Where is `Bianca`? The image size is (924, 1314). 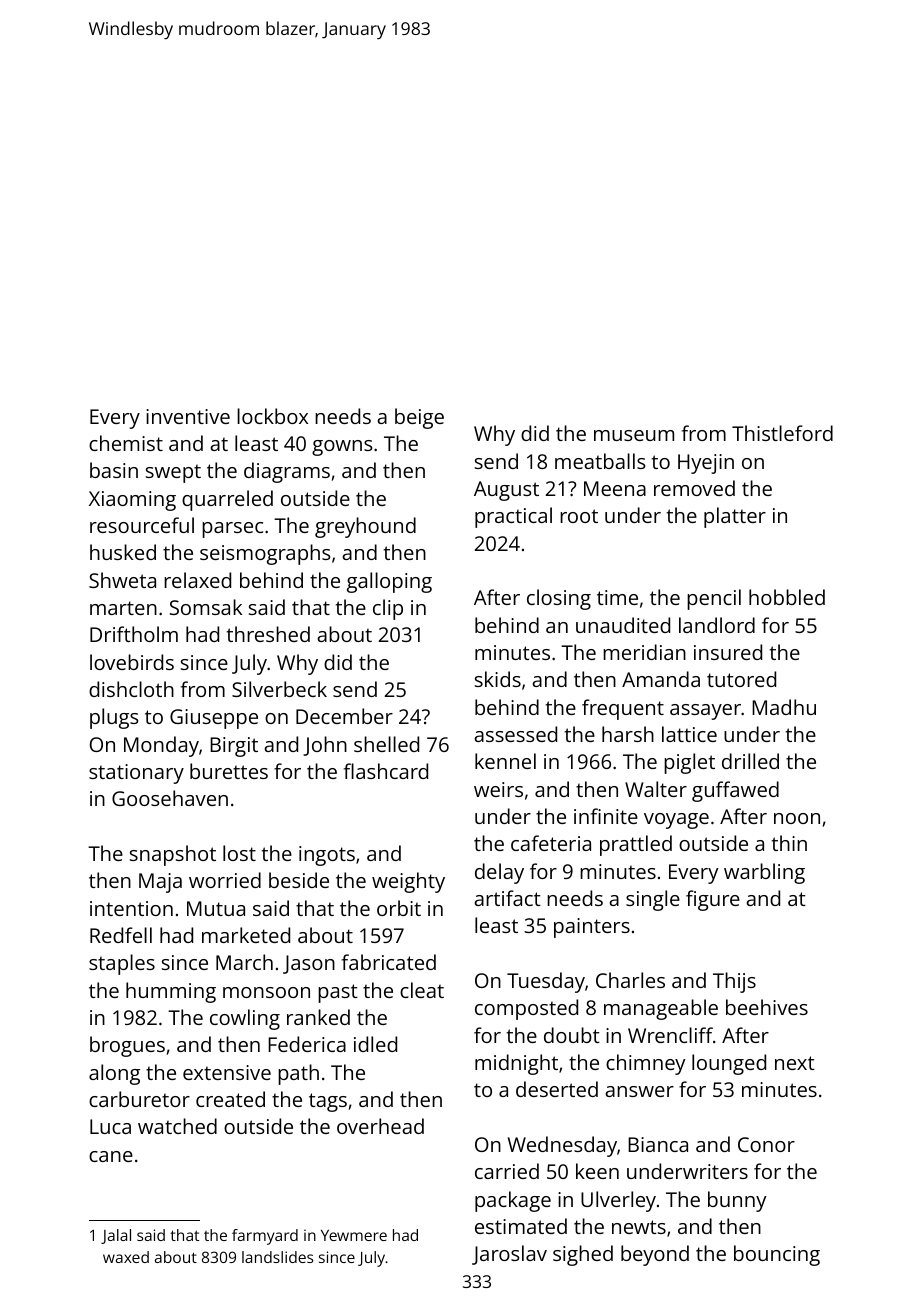
Bianca is located at coordinates (658, 1144).
